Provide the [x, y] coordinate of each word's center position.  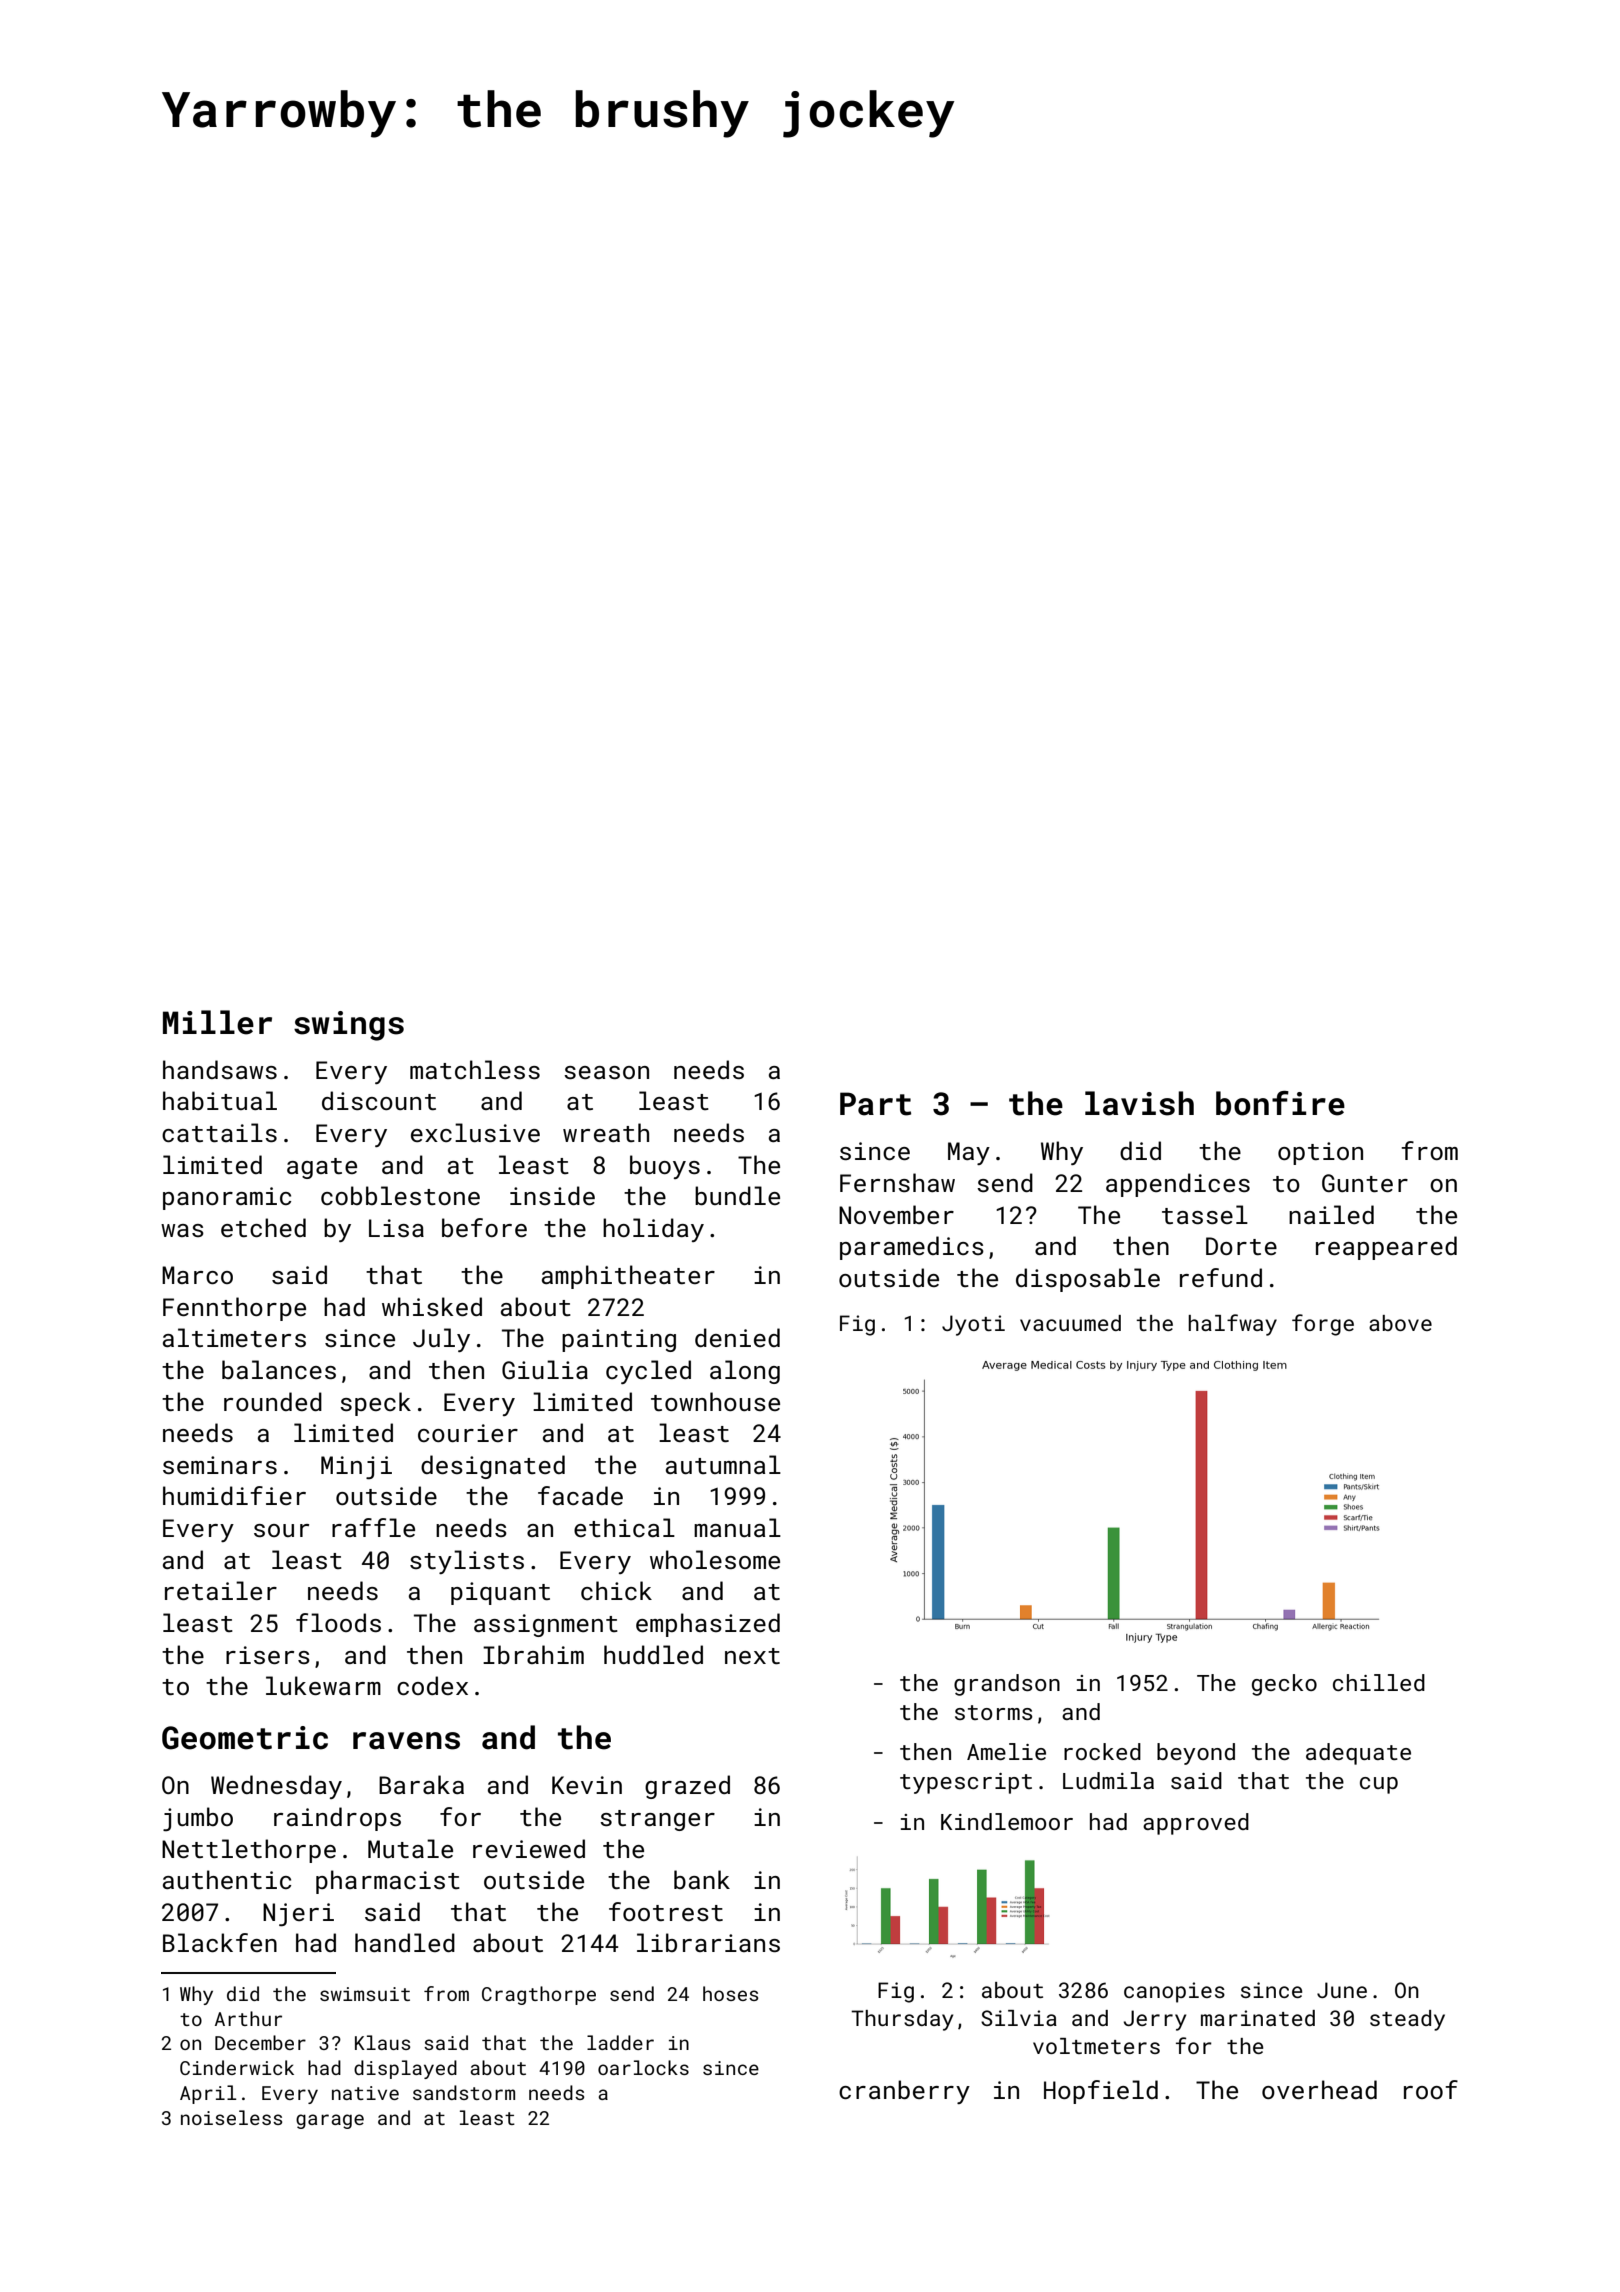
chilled [1379, 1682]
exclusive [475, 1132]
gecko [1284, 1685]
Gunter [1365, 1183]
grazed [687, 1787]
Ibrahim [533, 1654]
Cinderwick [237, 2067]
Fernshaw [897, 1182]
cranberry [904, 2092]
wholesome [715, 1559]
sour [281, 1530]
